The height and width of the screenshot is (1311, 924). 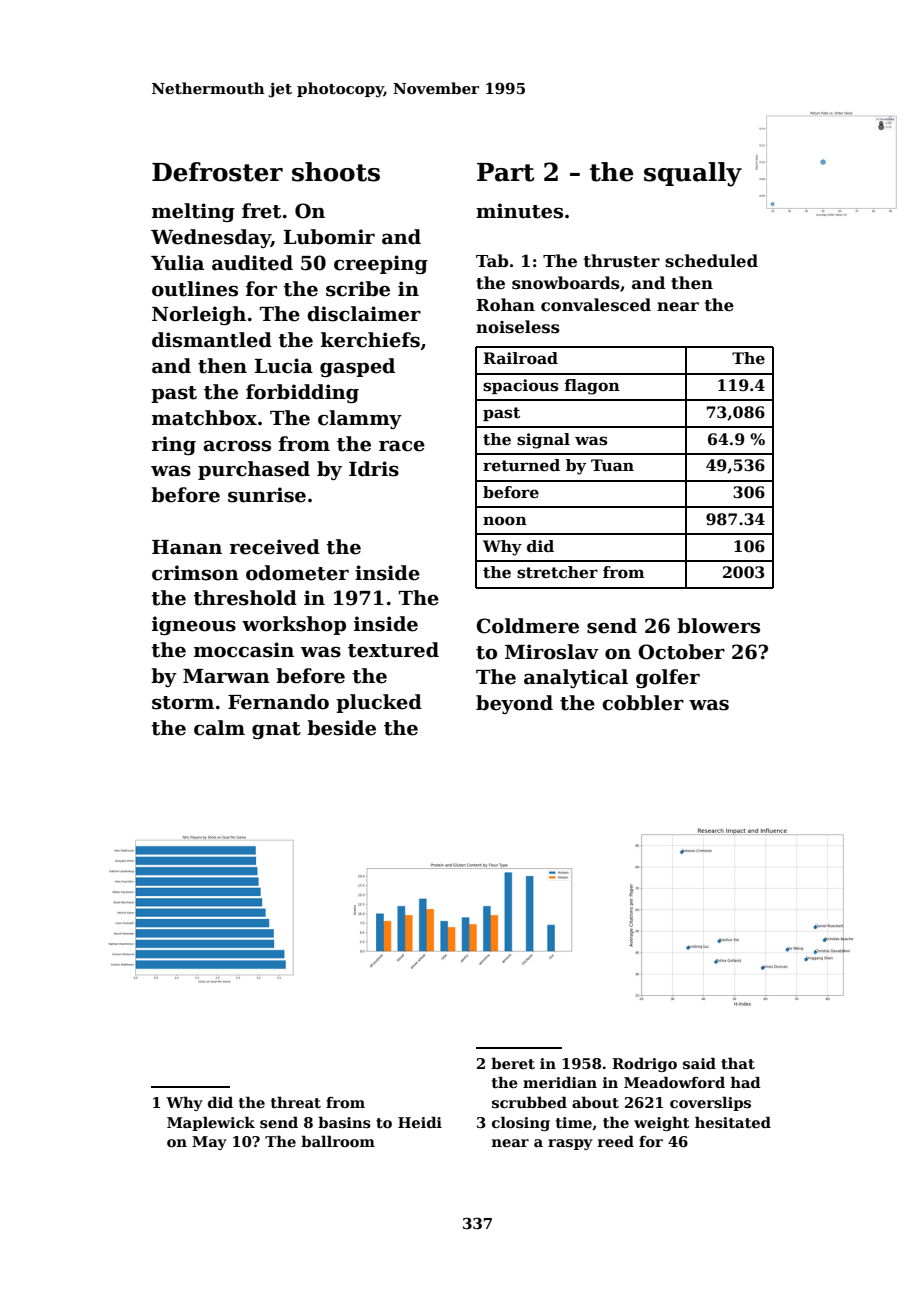 I want to click on Heidi, so click(x=420, y=1122).
